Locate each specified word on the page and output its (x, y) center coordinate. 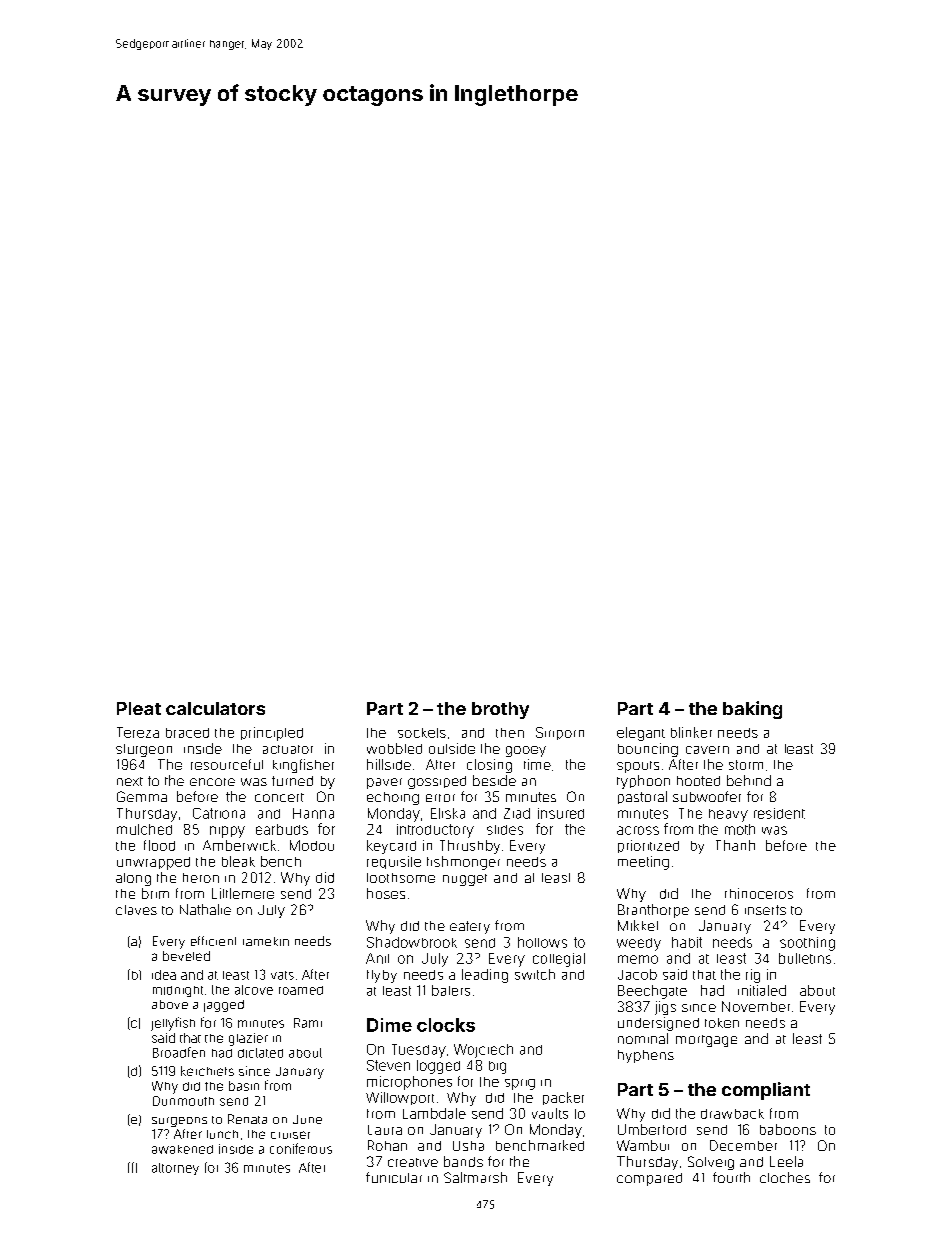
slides (505, 830)
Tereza (138, 732)
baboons (788, 1129)
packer (563, 1098)
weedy (639, 944)
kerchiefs (207, 1071)
